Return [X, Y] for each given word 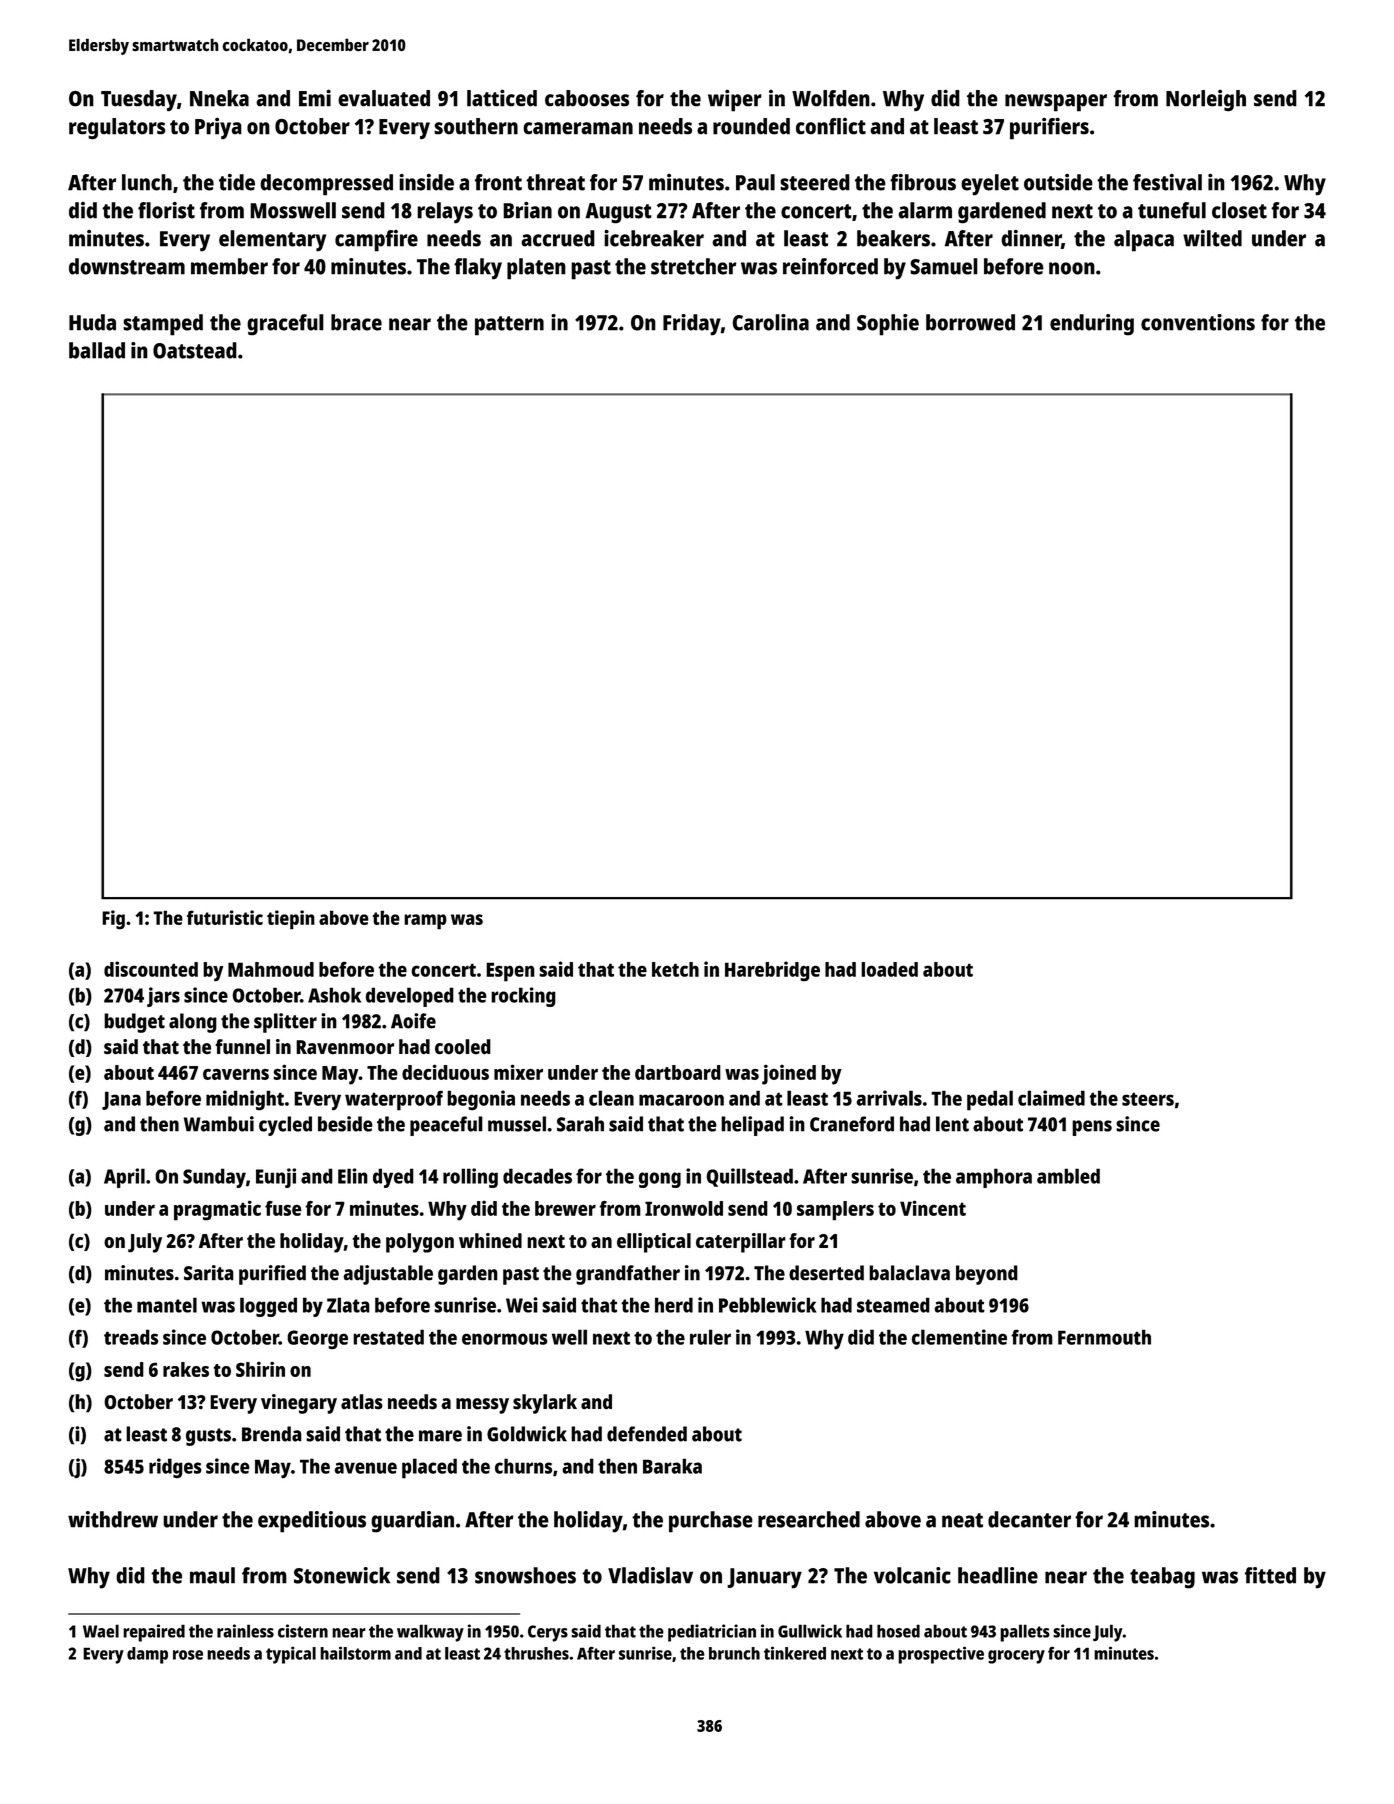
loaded [889, 969]
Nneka [219, 98]
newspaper [1056, 103]
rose [188, 1655]
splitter [285, 1023]
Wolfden [831, 98]
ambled [1068, 1176]
